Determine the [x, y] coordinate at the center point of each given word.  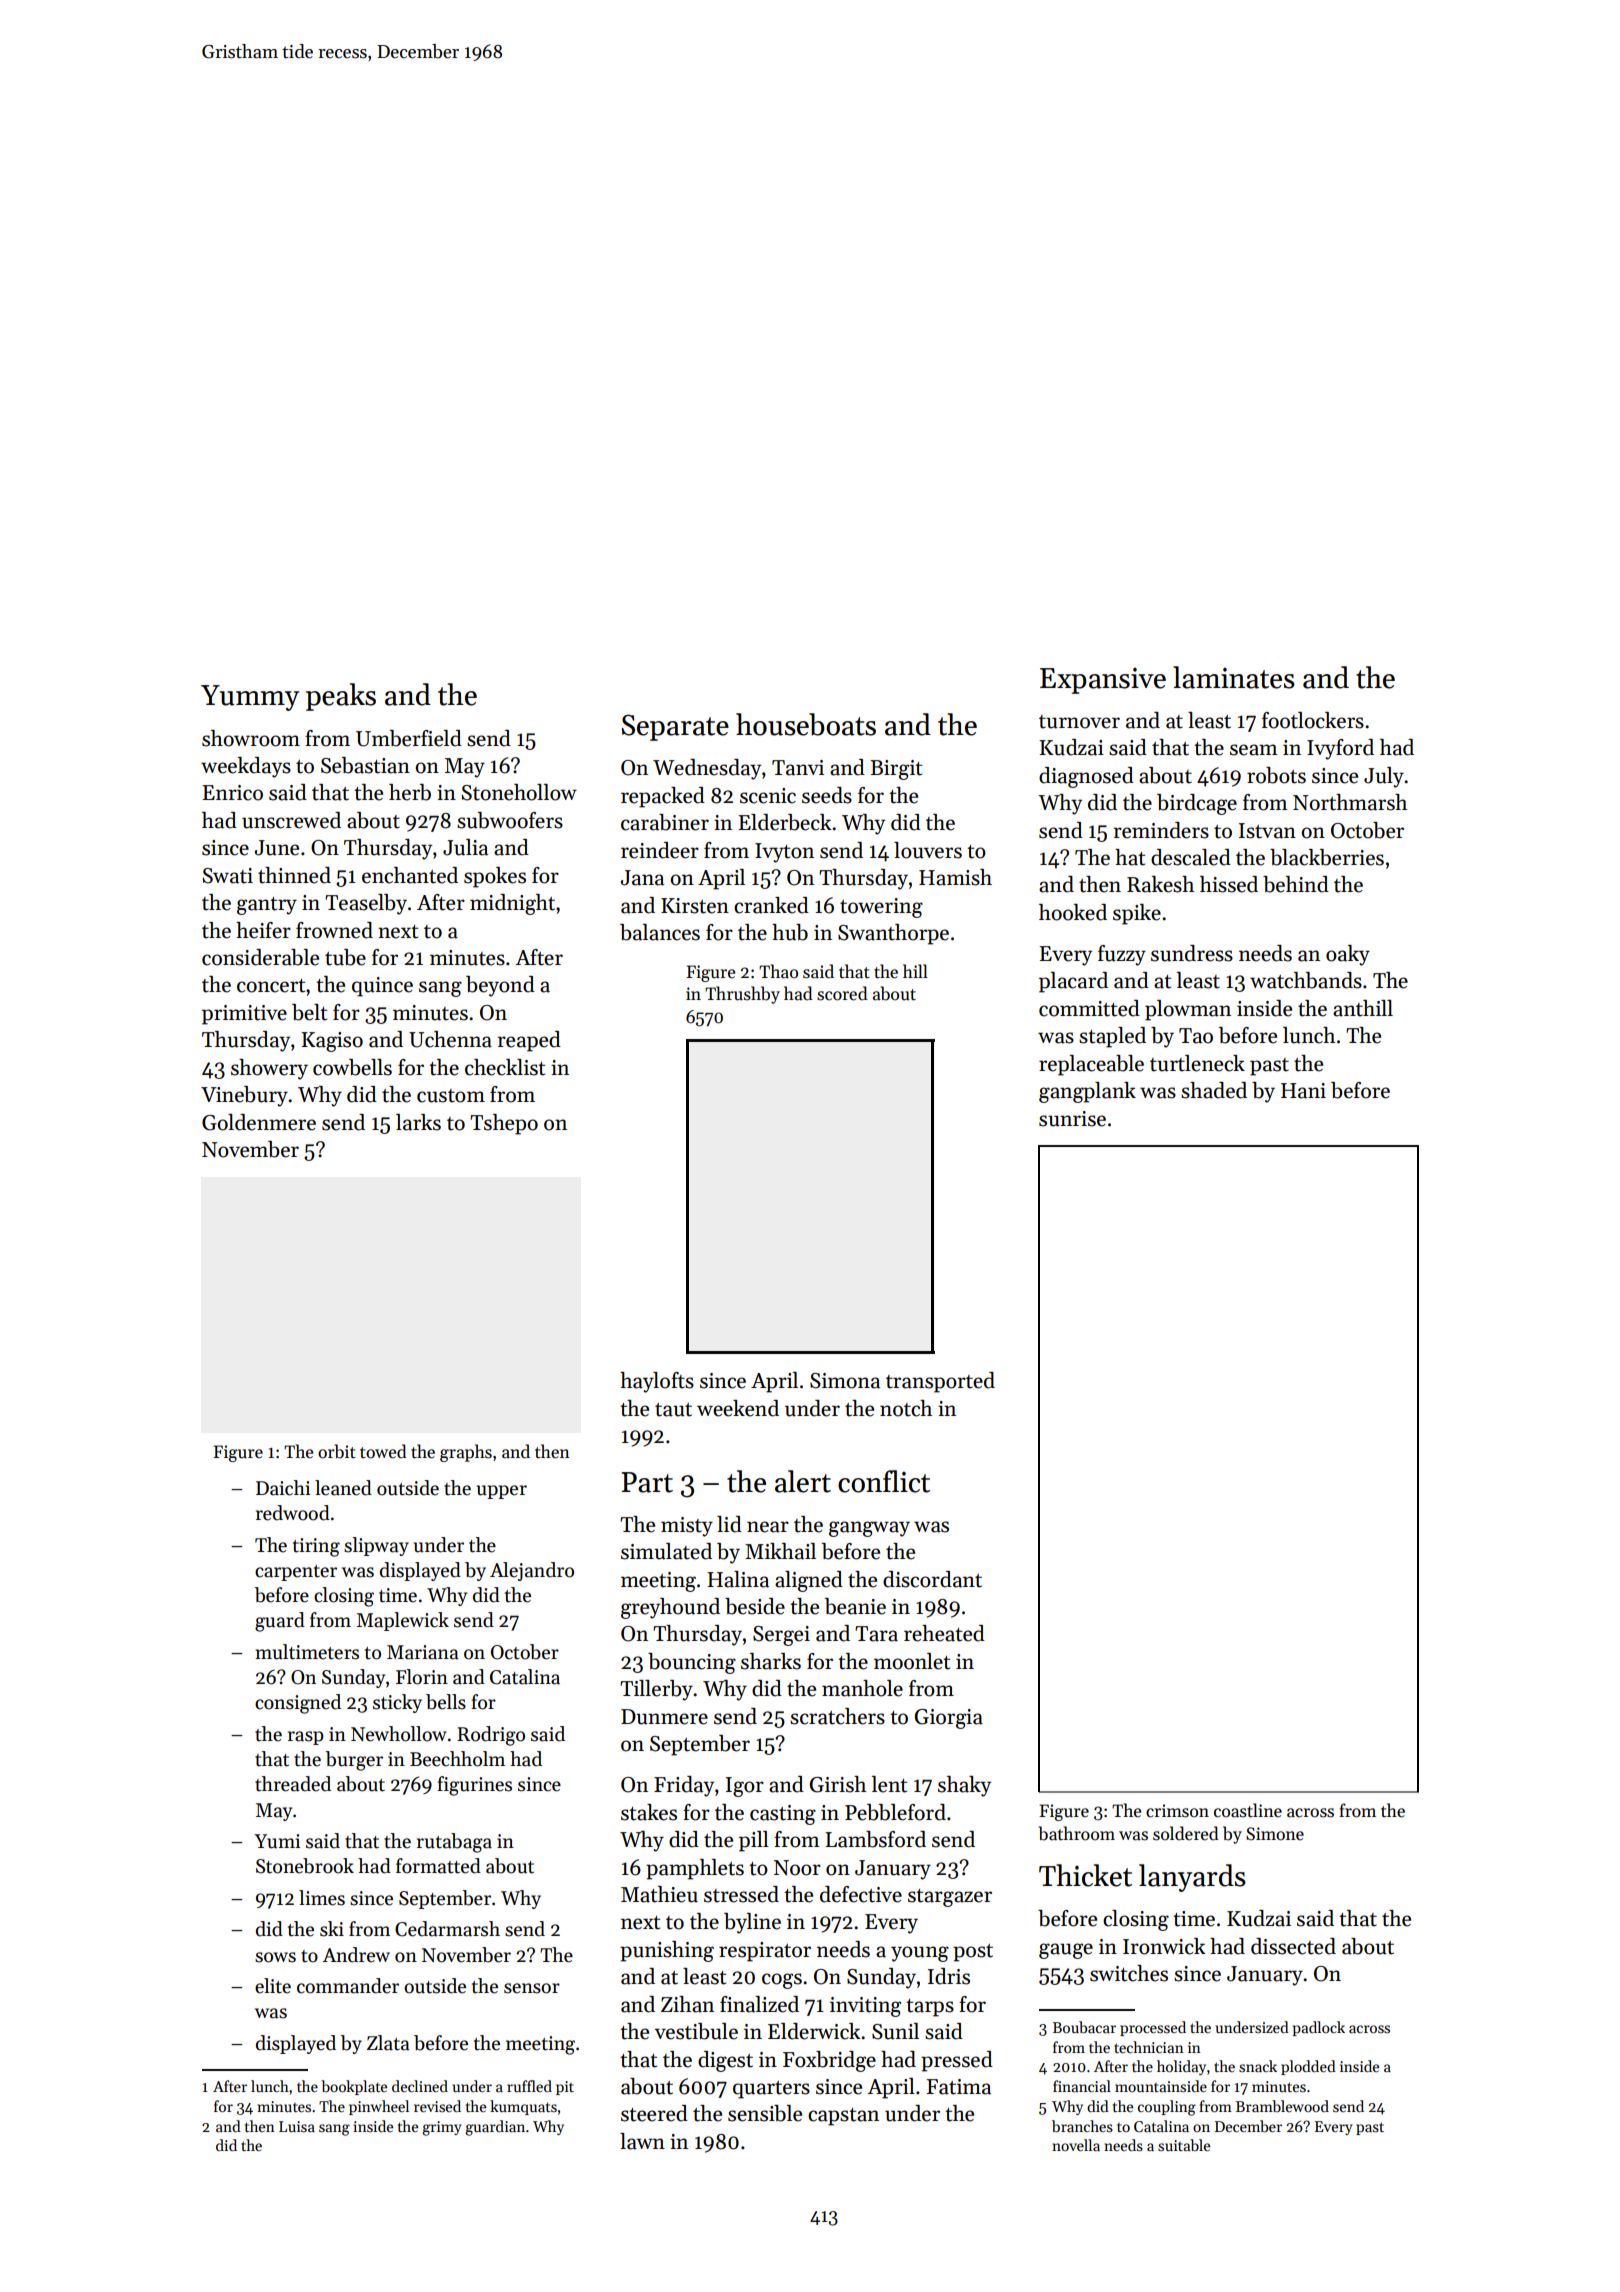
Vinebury [244, 1096]
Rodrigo [491, 1736]
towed [383, 1451]
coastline [1248, 1810]
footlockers [1313, 720]
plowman [1188, 1010]
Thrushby [742, 995]
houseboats [806, 724]
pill [754, 1841]
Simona [845, 1381]
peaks [341, 697]
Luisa [297, 2126]
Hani [1303, 1091]
